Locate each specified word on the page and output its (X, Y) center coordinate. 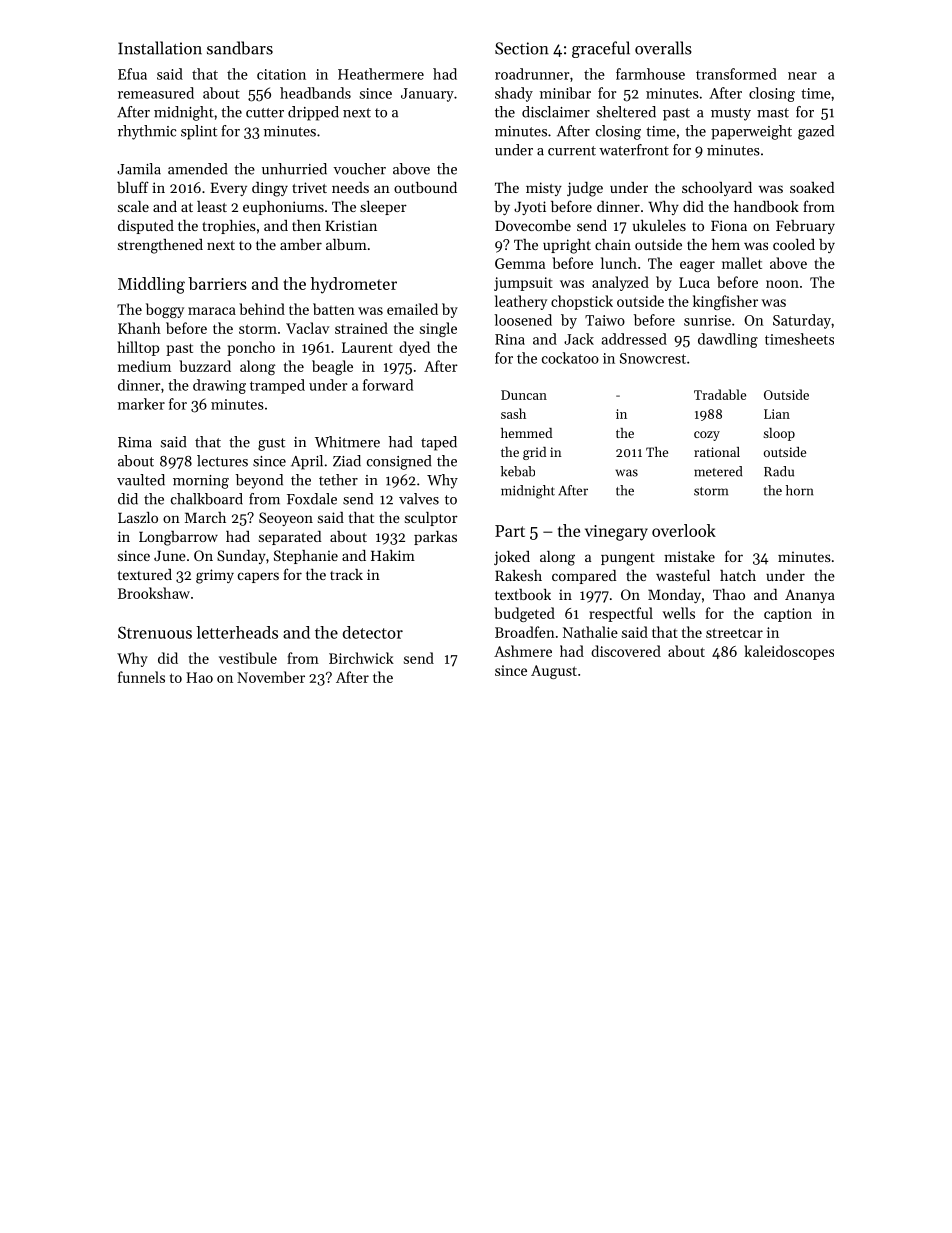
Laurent (367, 347)
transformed (736, 74)
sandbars (240, 48)
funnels (141, 677)
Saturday (802, 321)
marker (141, 404)
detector (373, 632)
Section (522, 48)
